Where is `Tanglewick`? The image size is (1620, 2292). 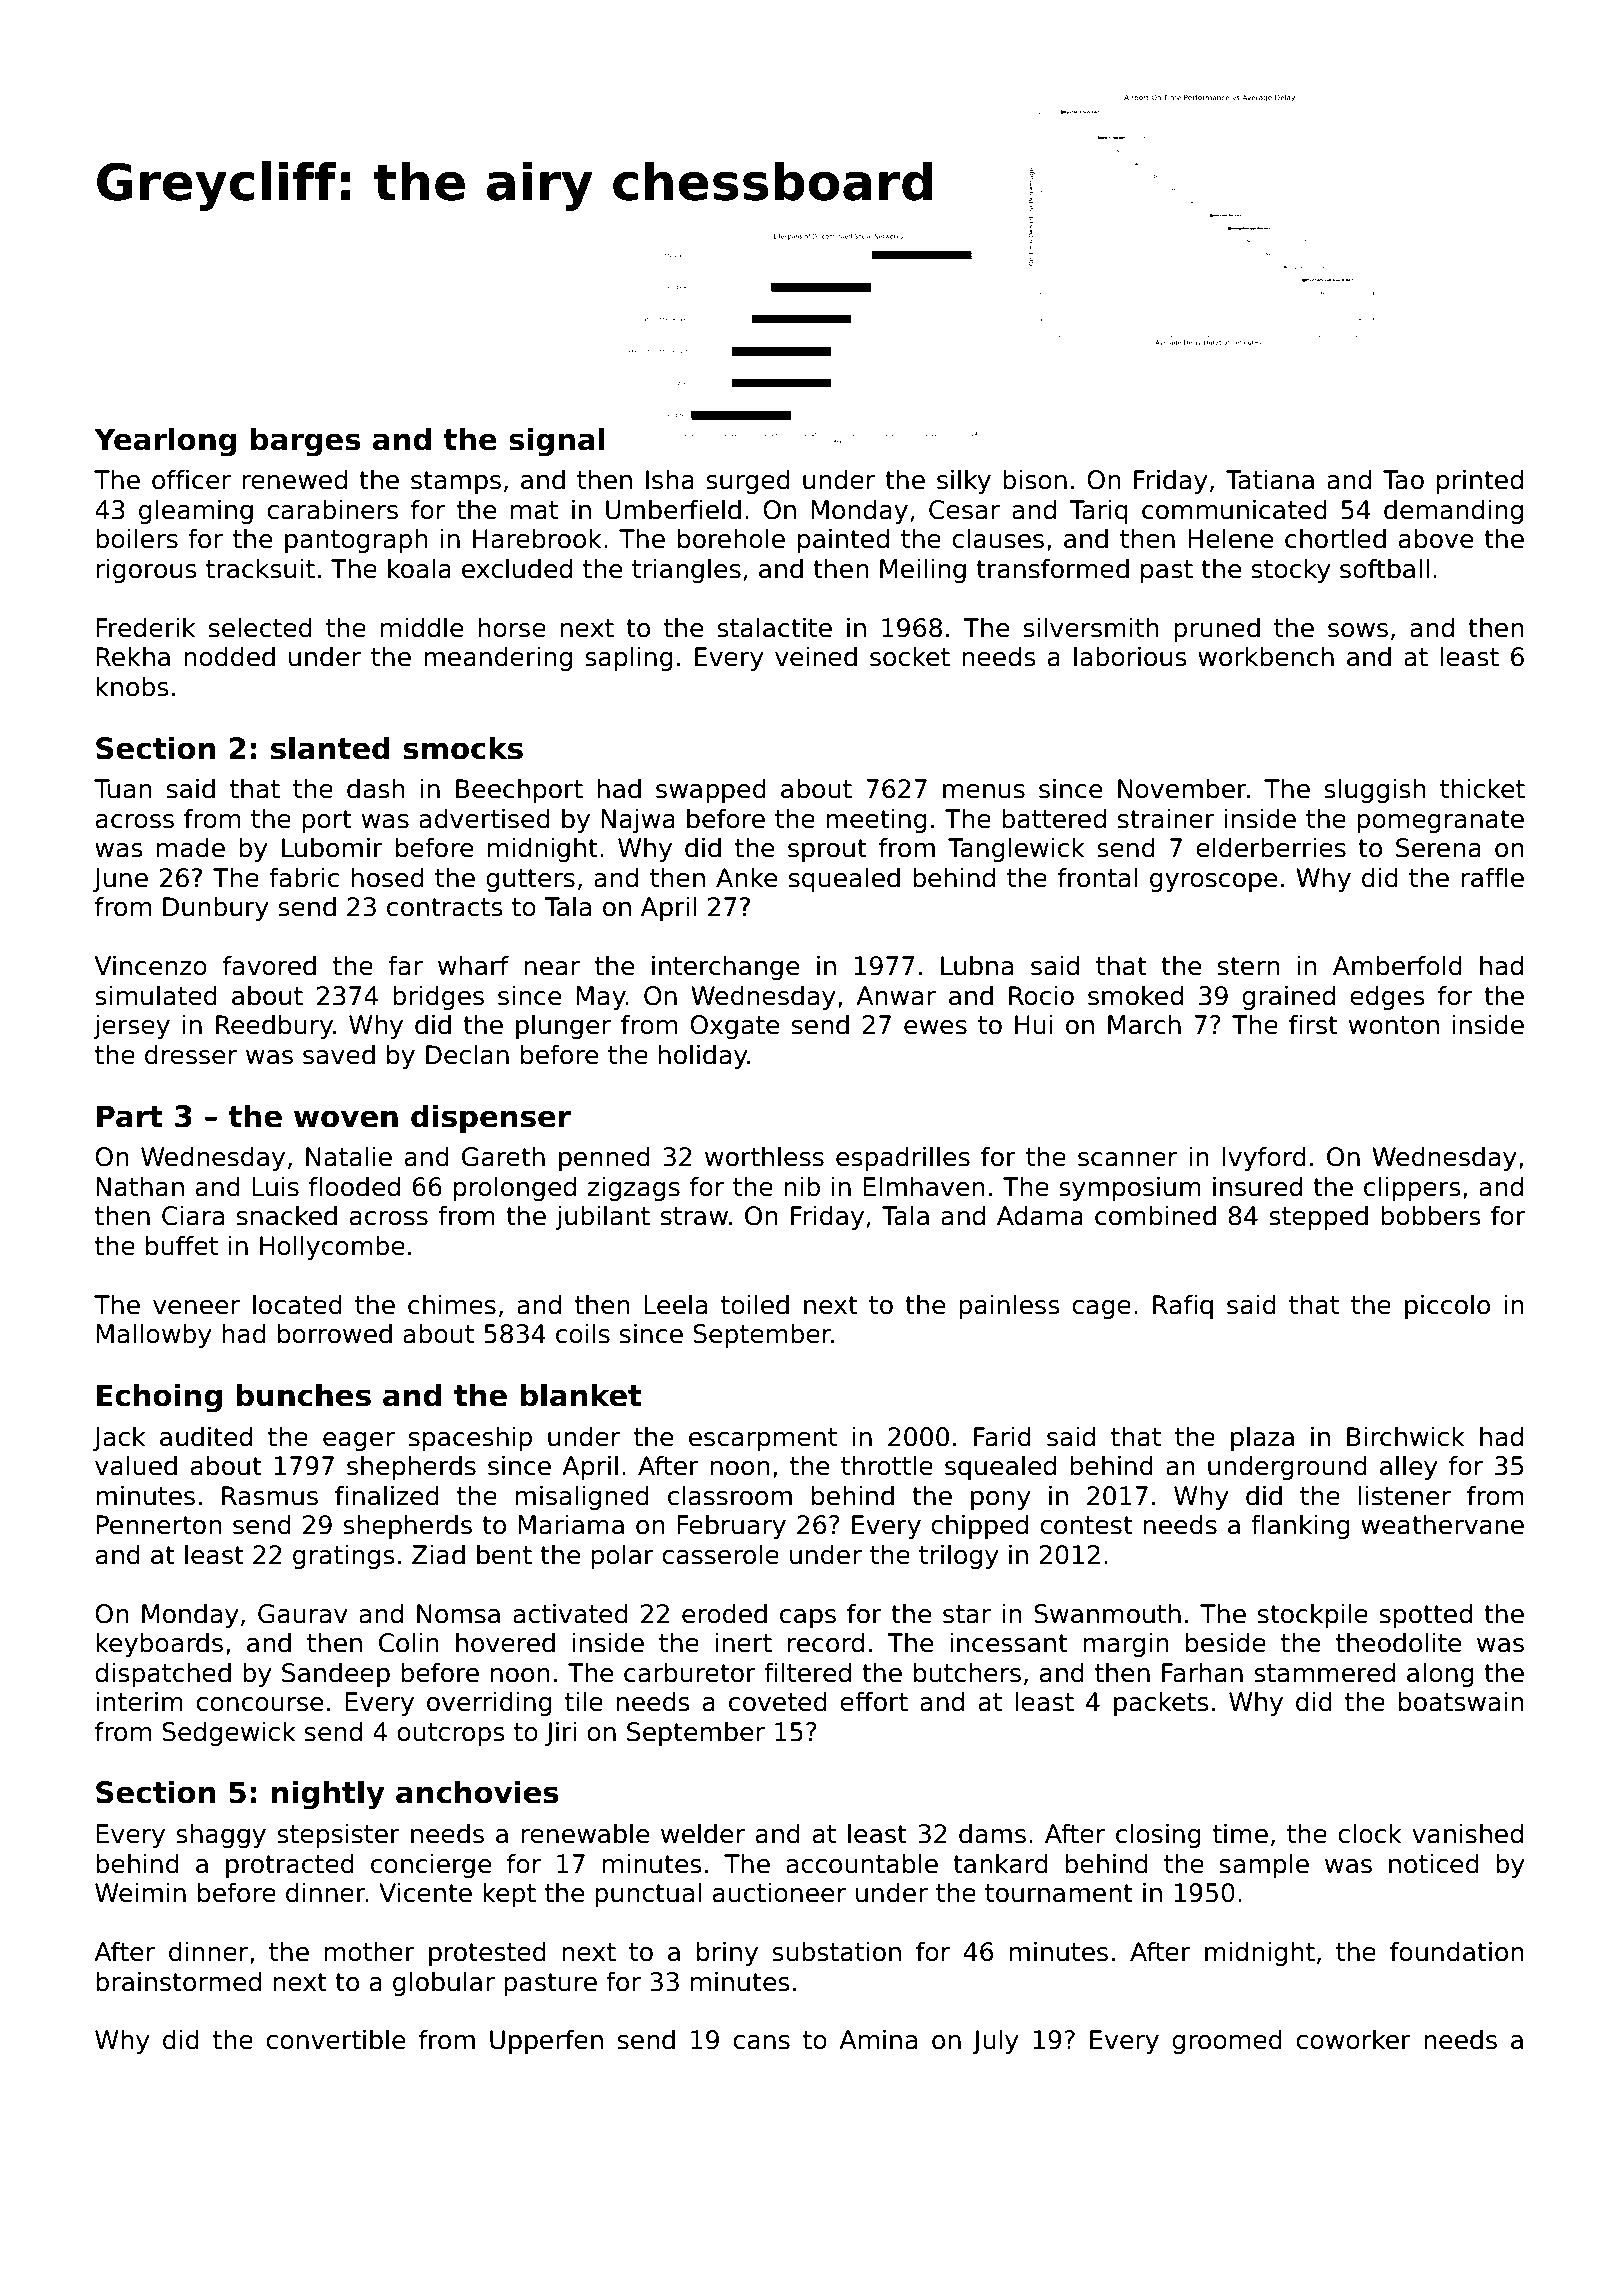 Tanglewick is located at coordinates (1016, 849).
